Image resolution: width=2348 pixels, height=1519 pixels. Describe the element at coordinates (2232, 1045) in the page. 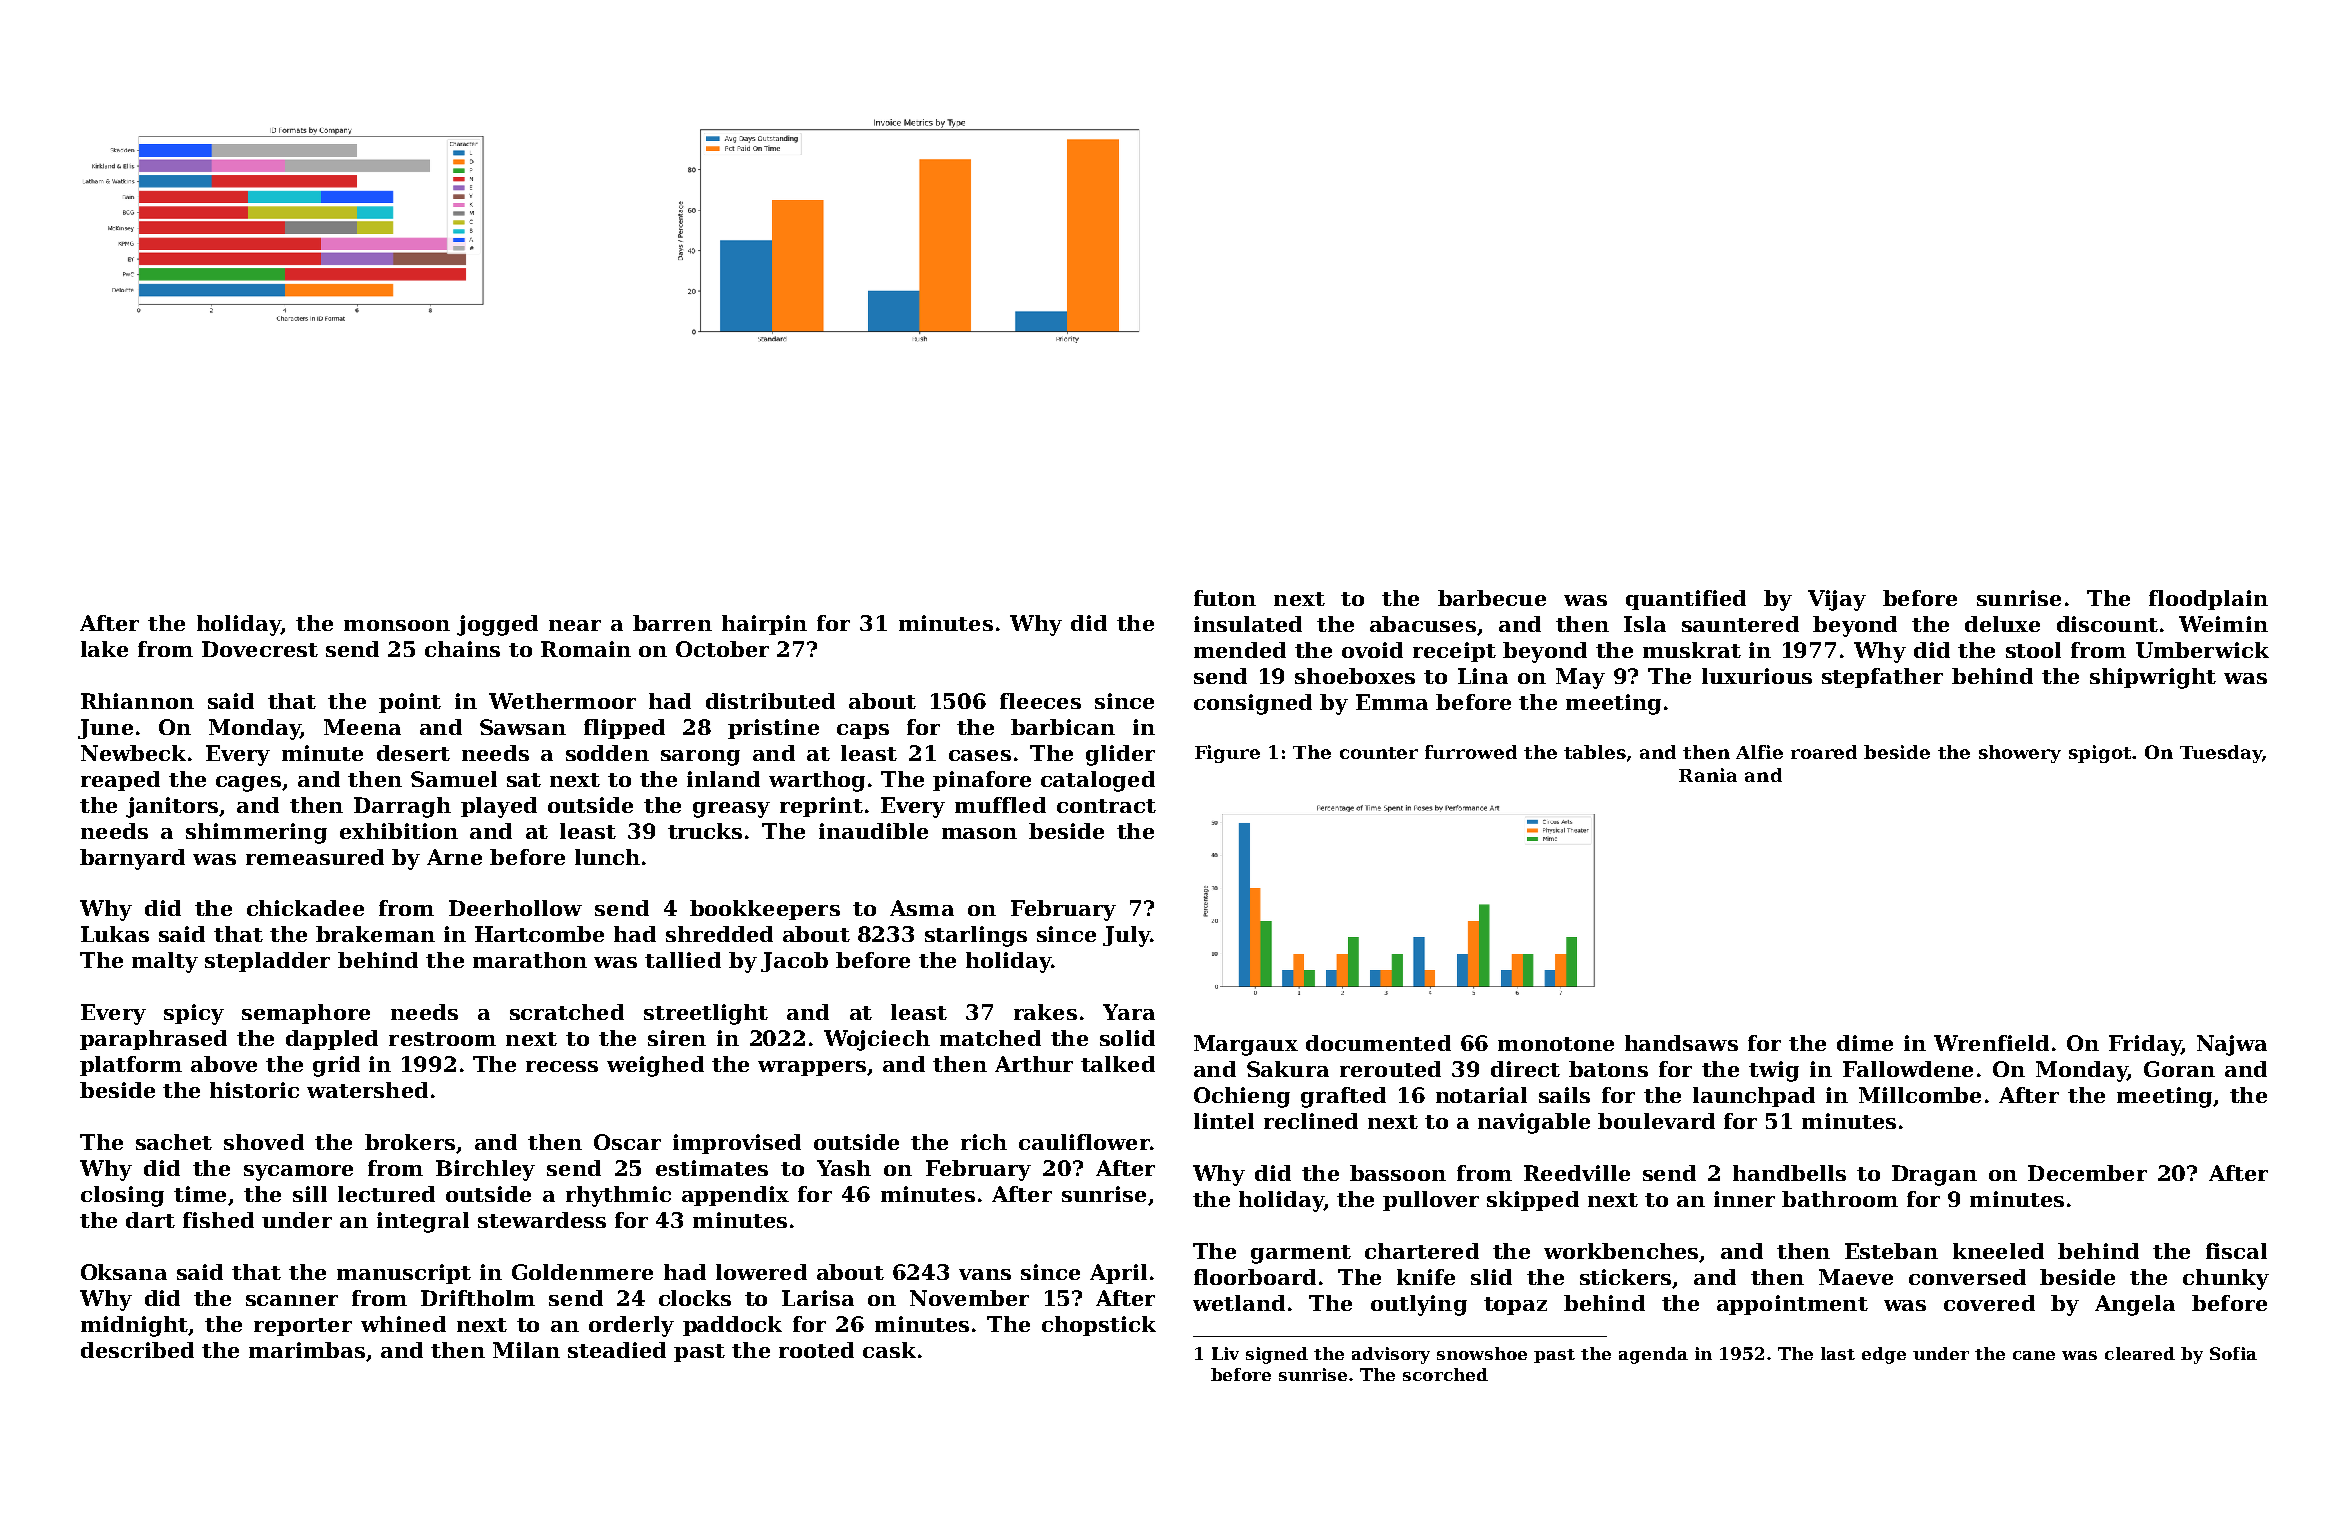

I see `Najwa` at that location.
